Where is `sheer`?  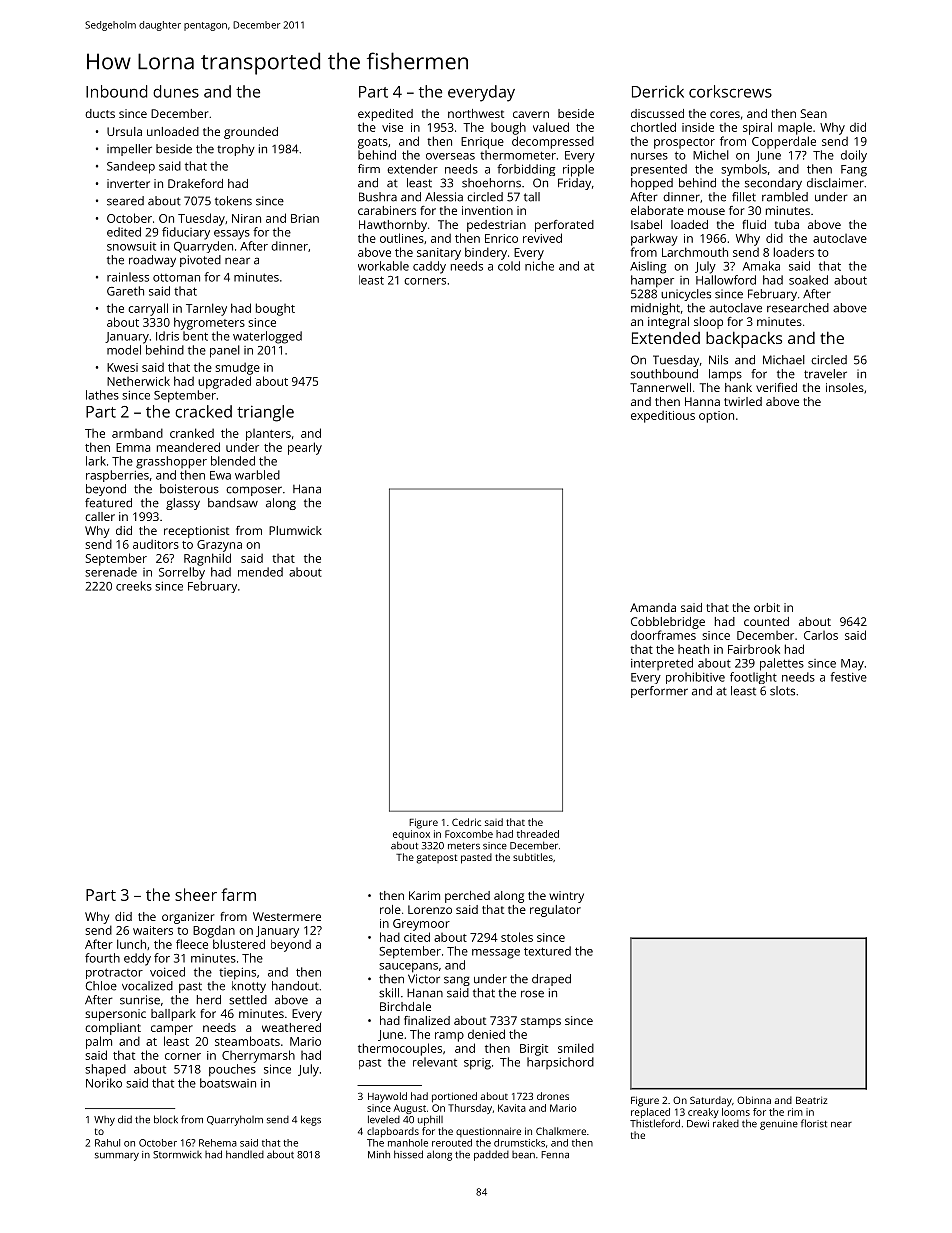
sheer is located at coordinates (196, 894).
